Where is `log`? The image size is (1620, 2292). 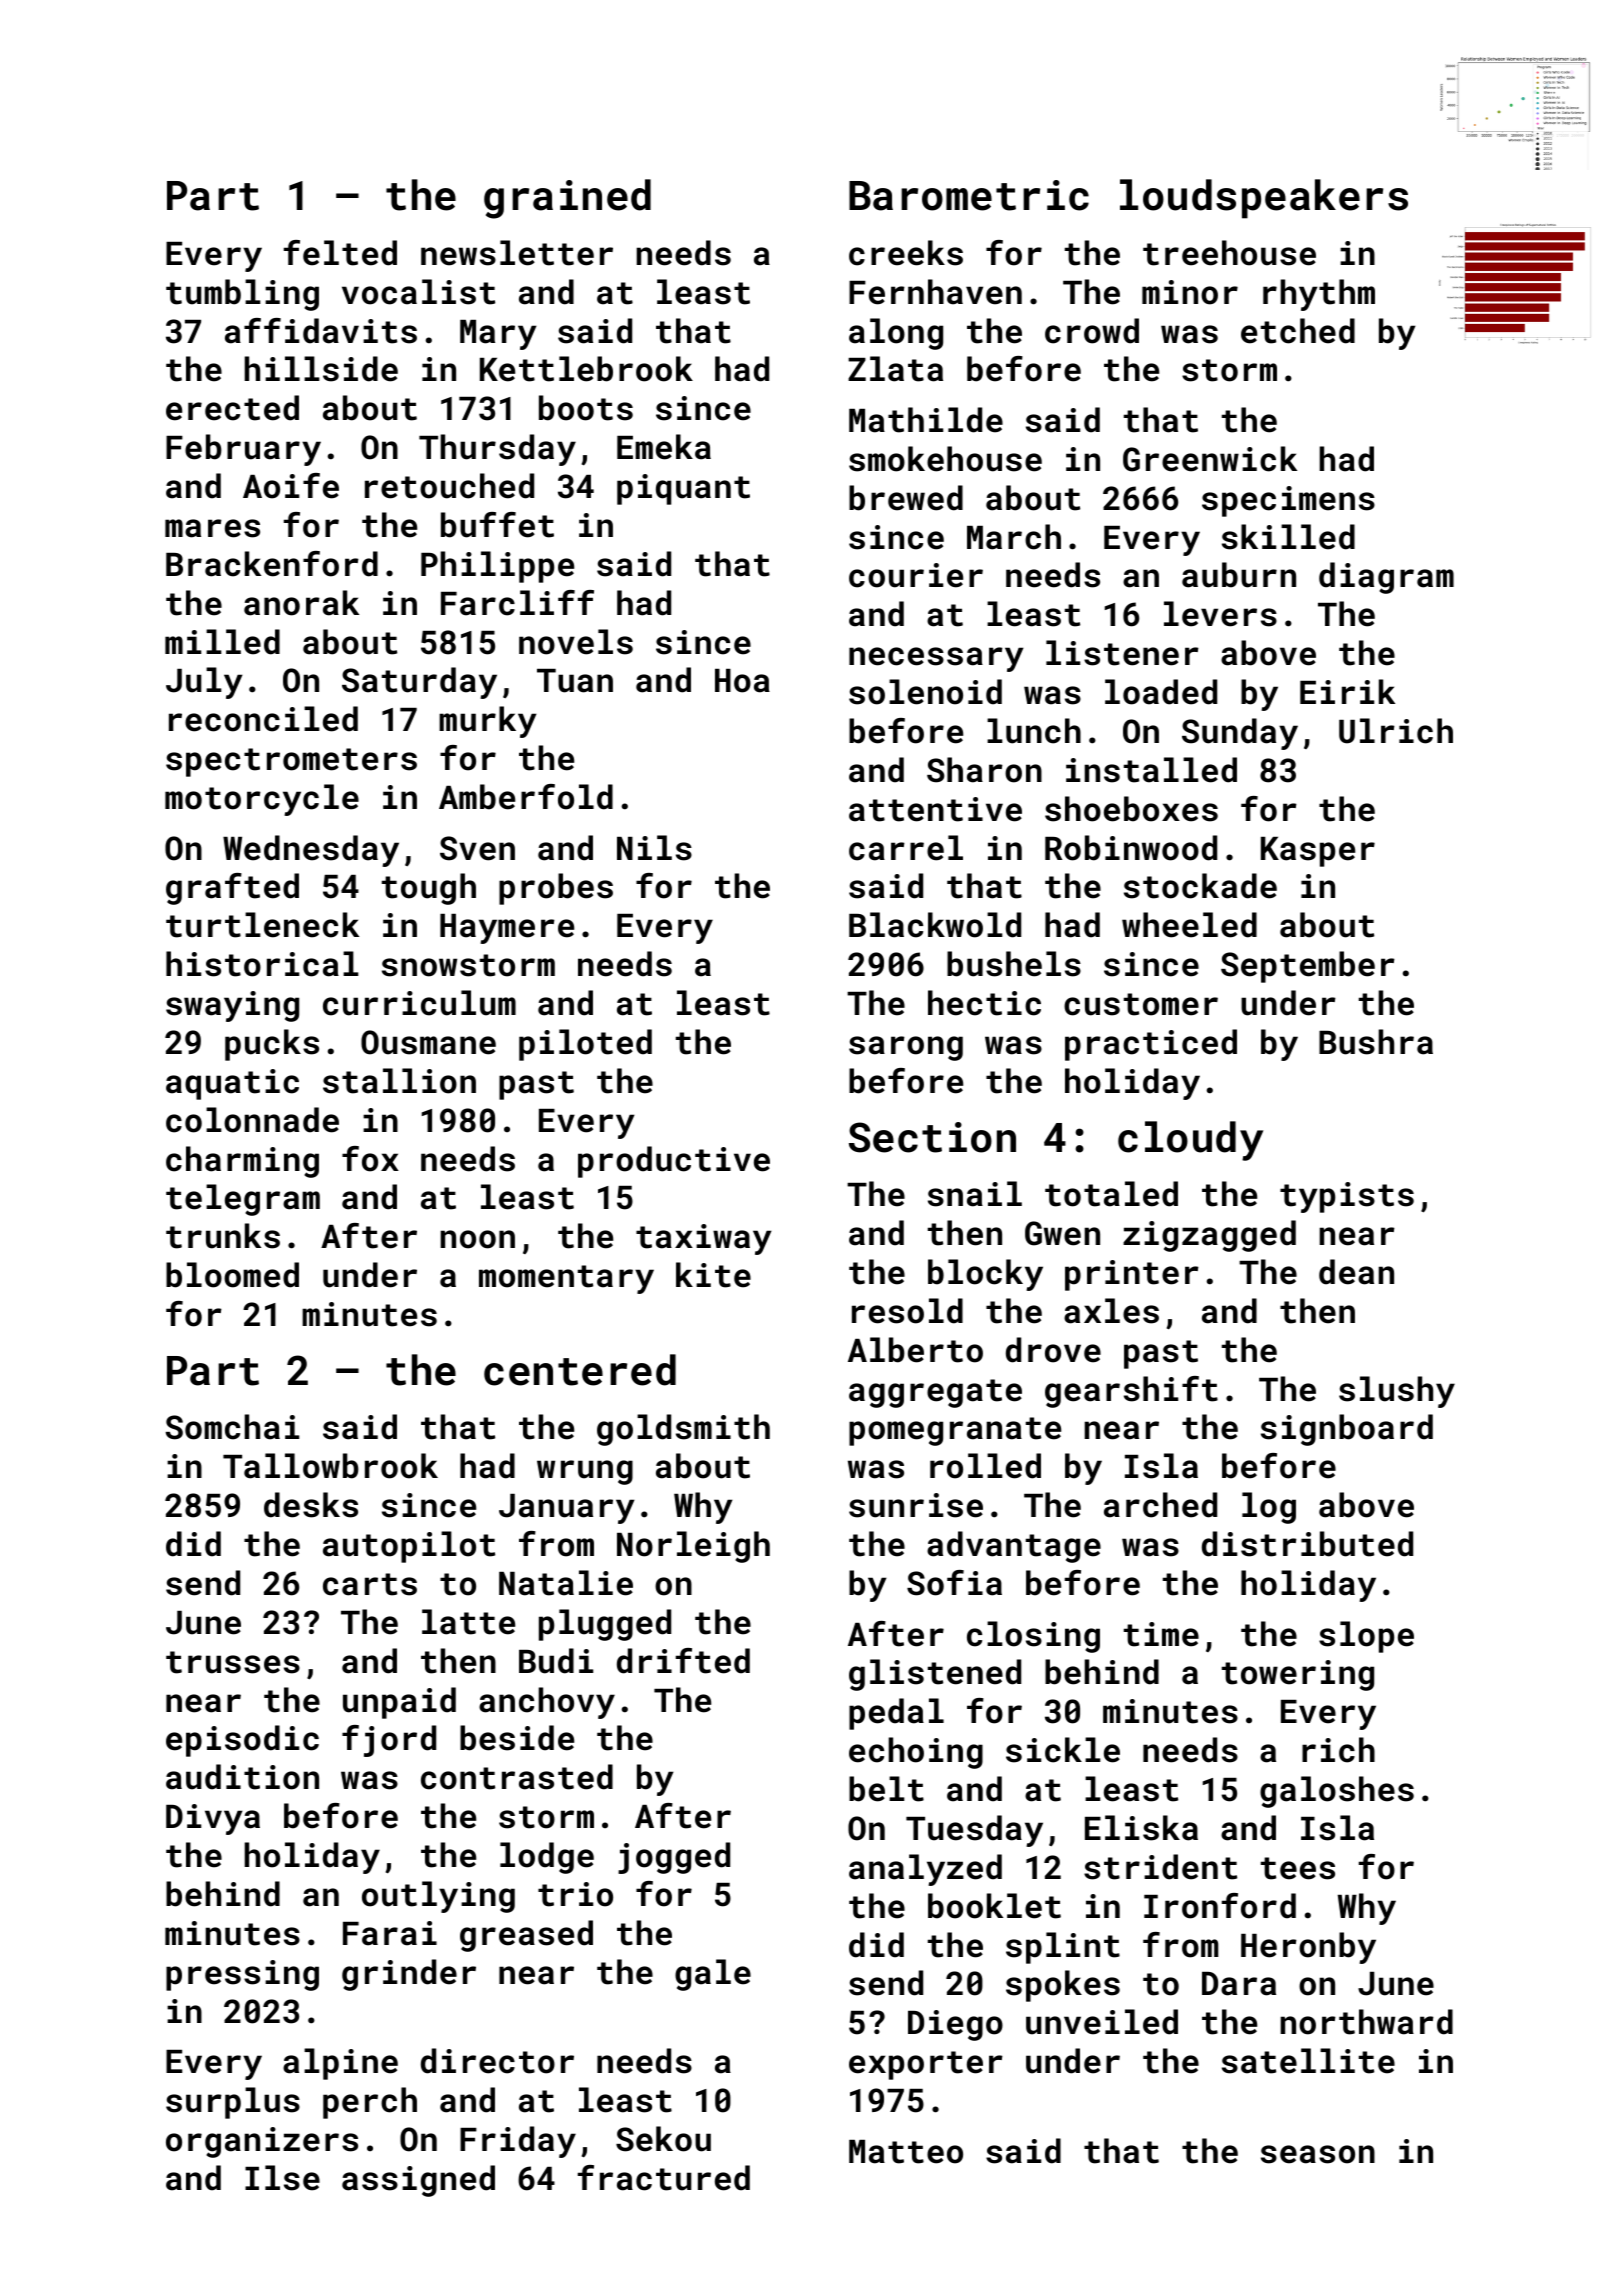
log is located at coordinates (1269, 1508).
